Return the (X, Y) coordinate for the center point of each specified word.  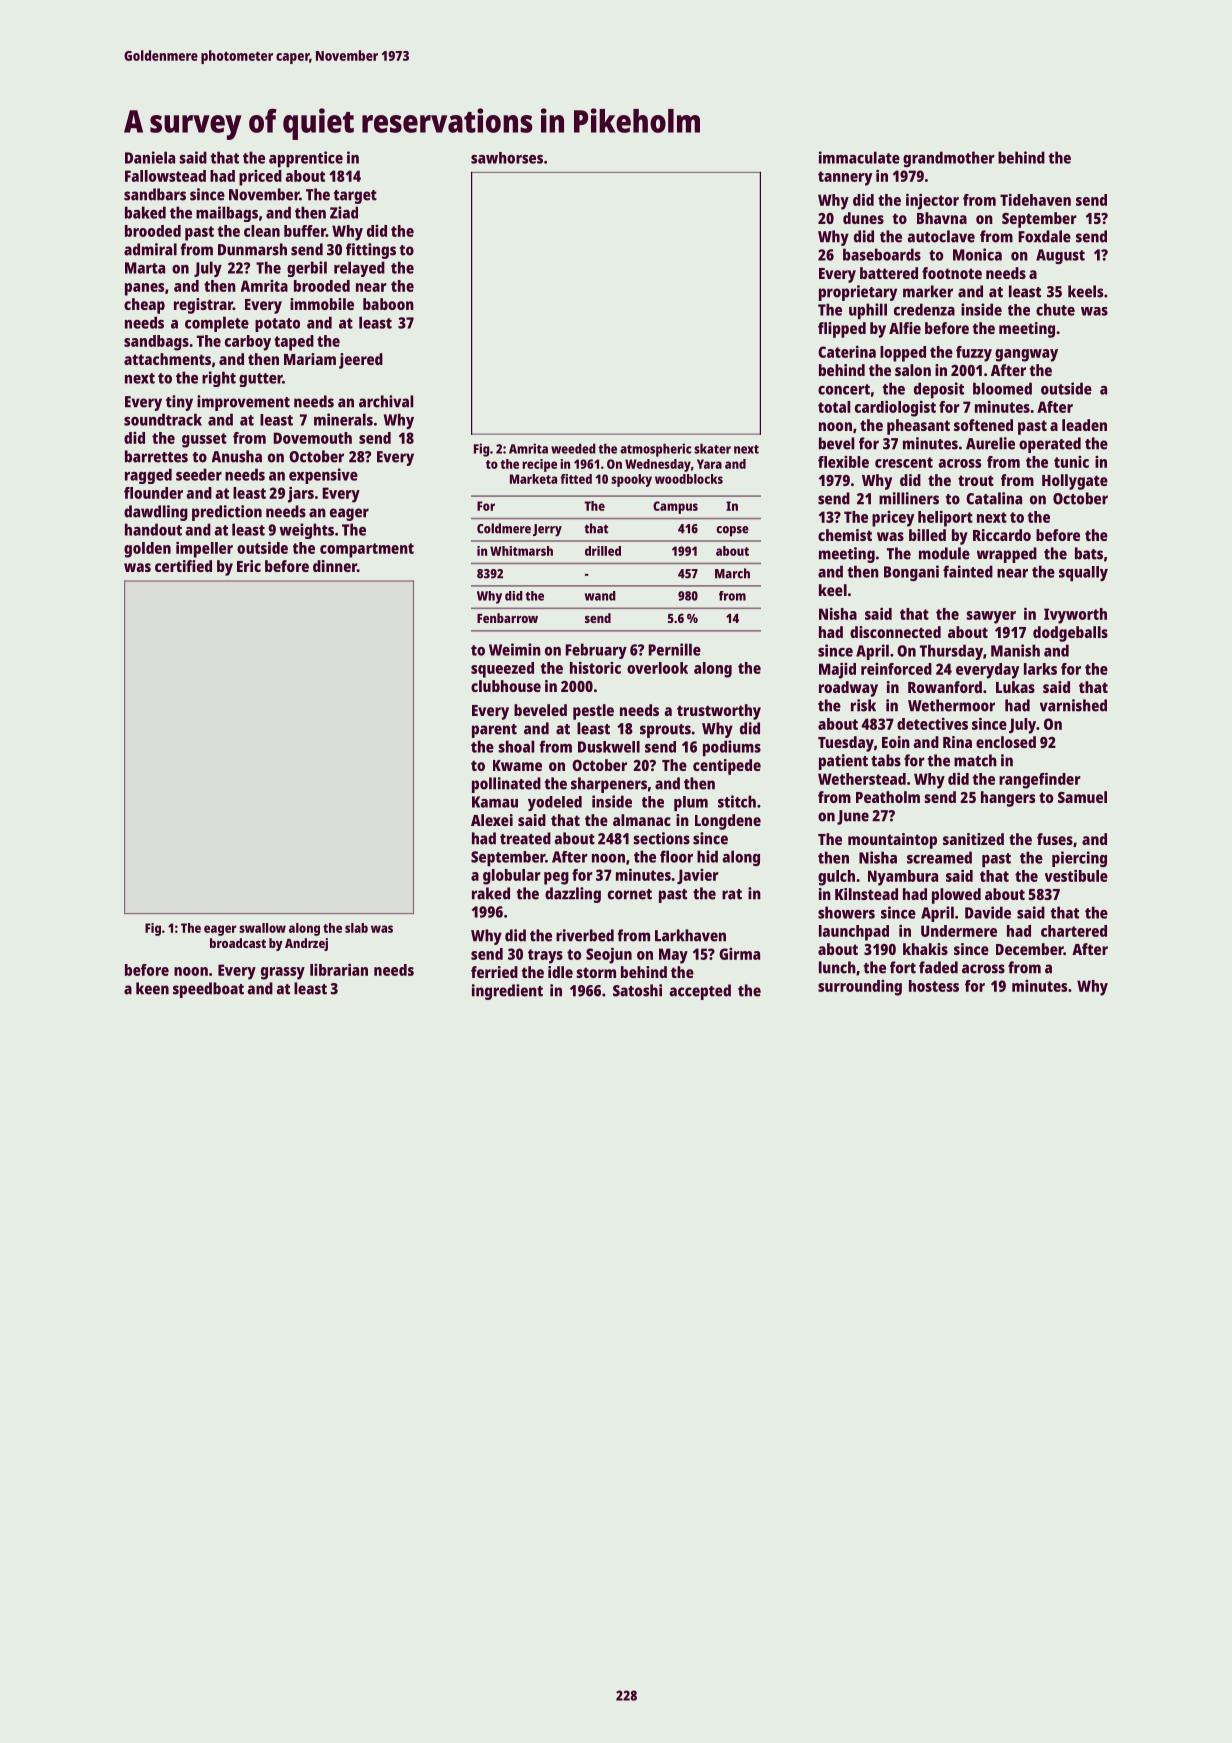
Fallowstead (165, 176)
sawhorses (507, 158)
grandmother (949, 159)
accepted (700, 992)
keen (152, 988)
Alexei (492, 820)
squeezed (502, 670)
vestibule (1076, 875)
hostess (934, 986)
